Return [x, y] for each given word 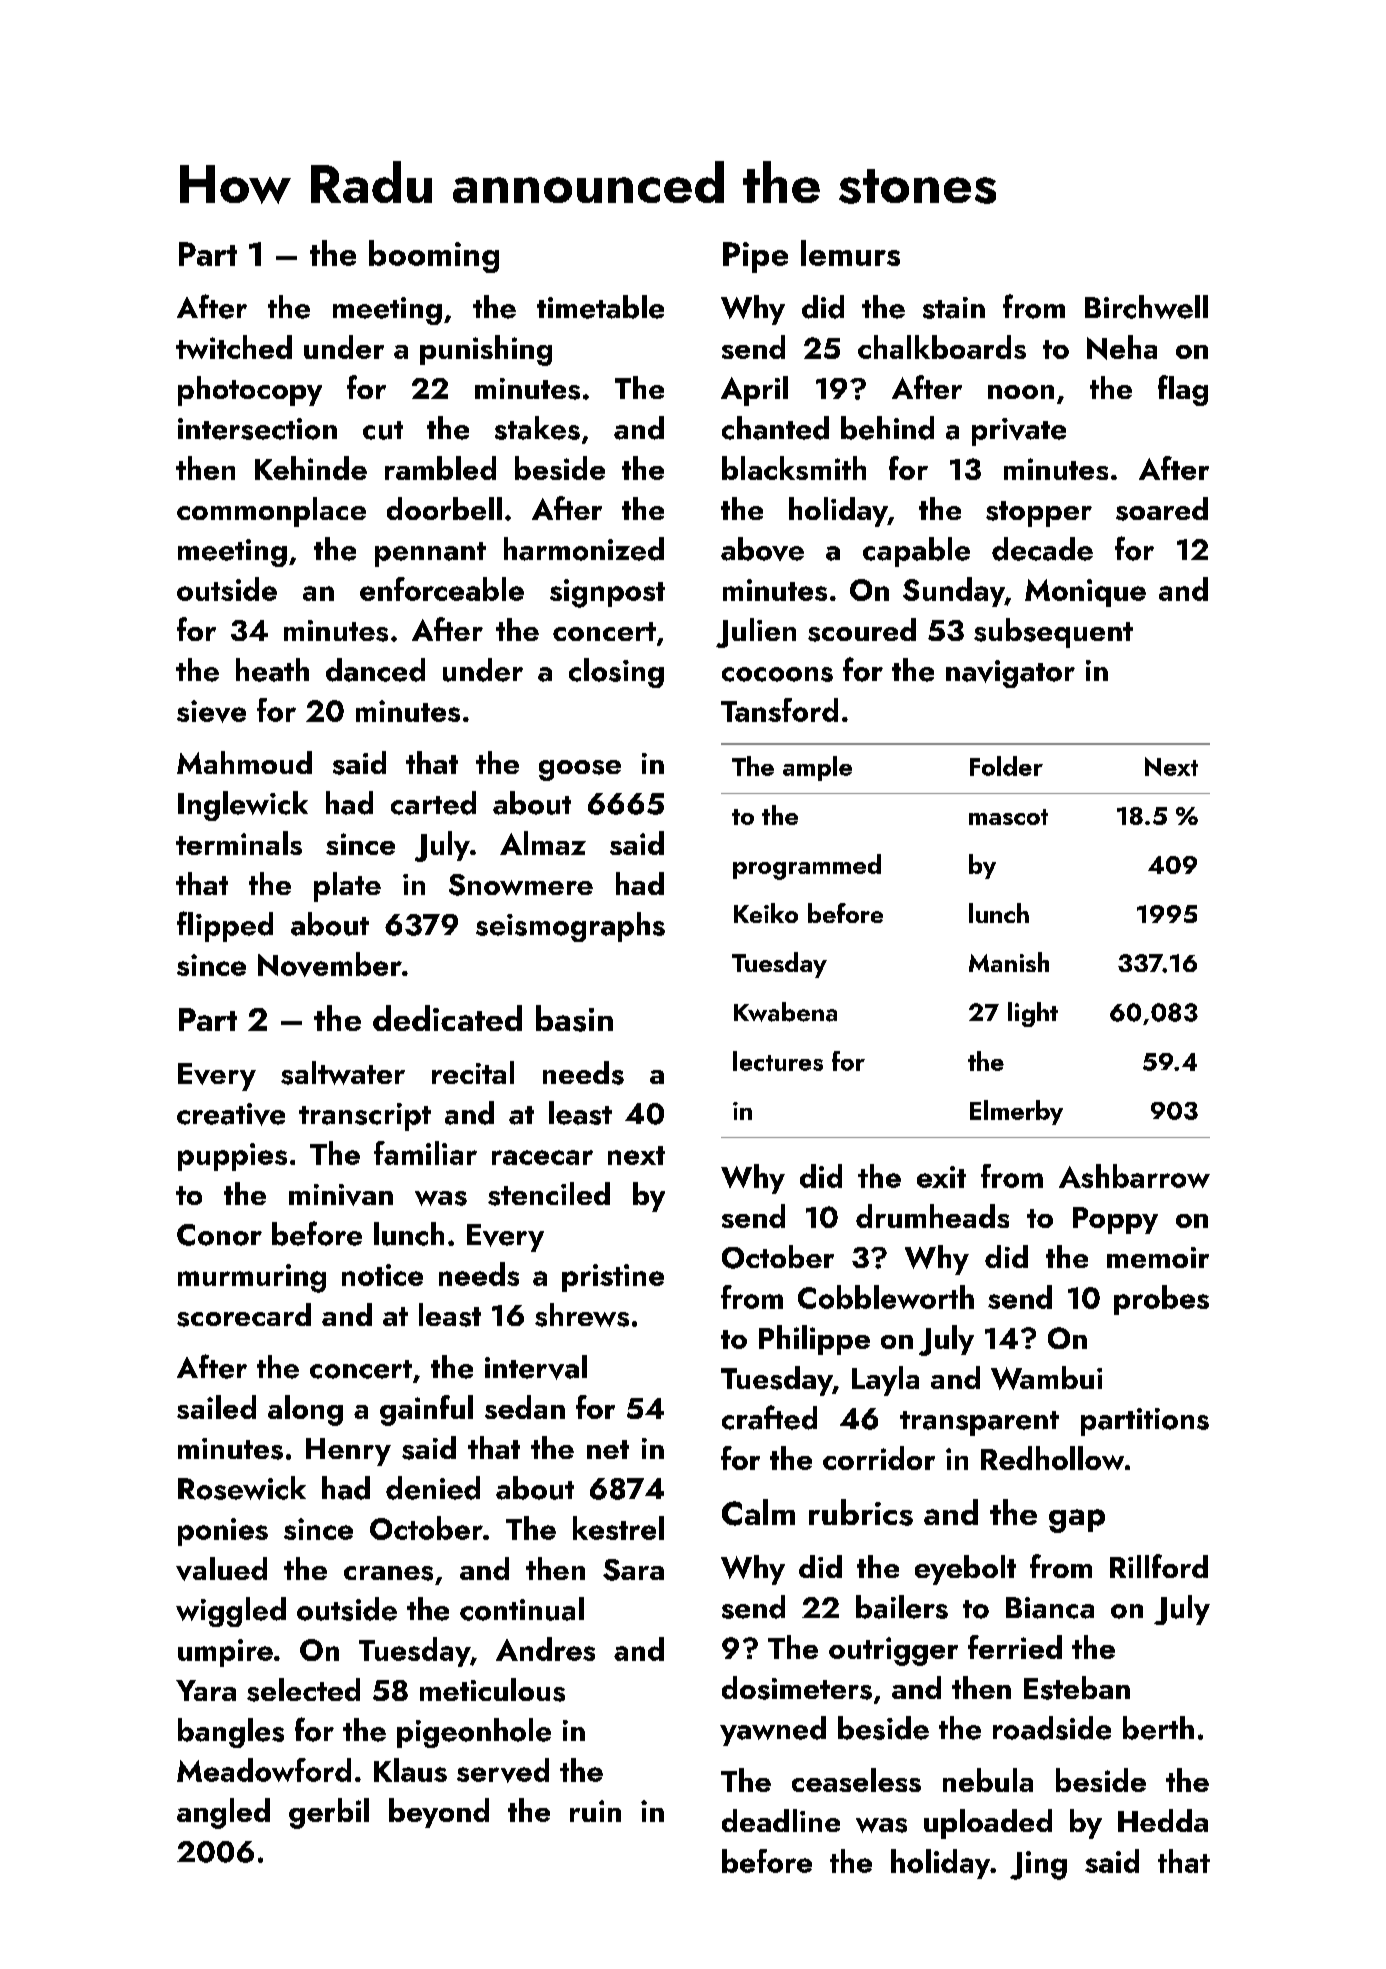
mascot [1008, 817]
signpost [607, 593]
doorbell [444, 508]
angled [223, 1813]
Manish [1009, 962]
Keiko [766, 913]
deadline [781, 1820]
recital [473, 1072]
